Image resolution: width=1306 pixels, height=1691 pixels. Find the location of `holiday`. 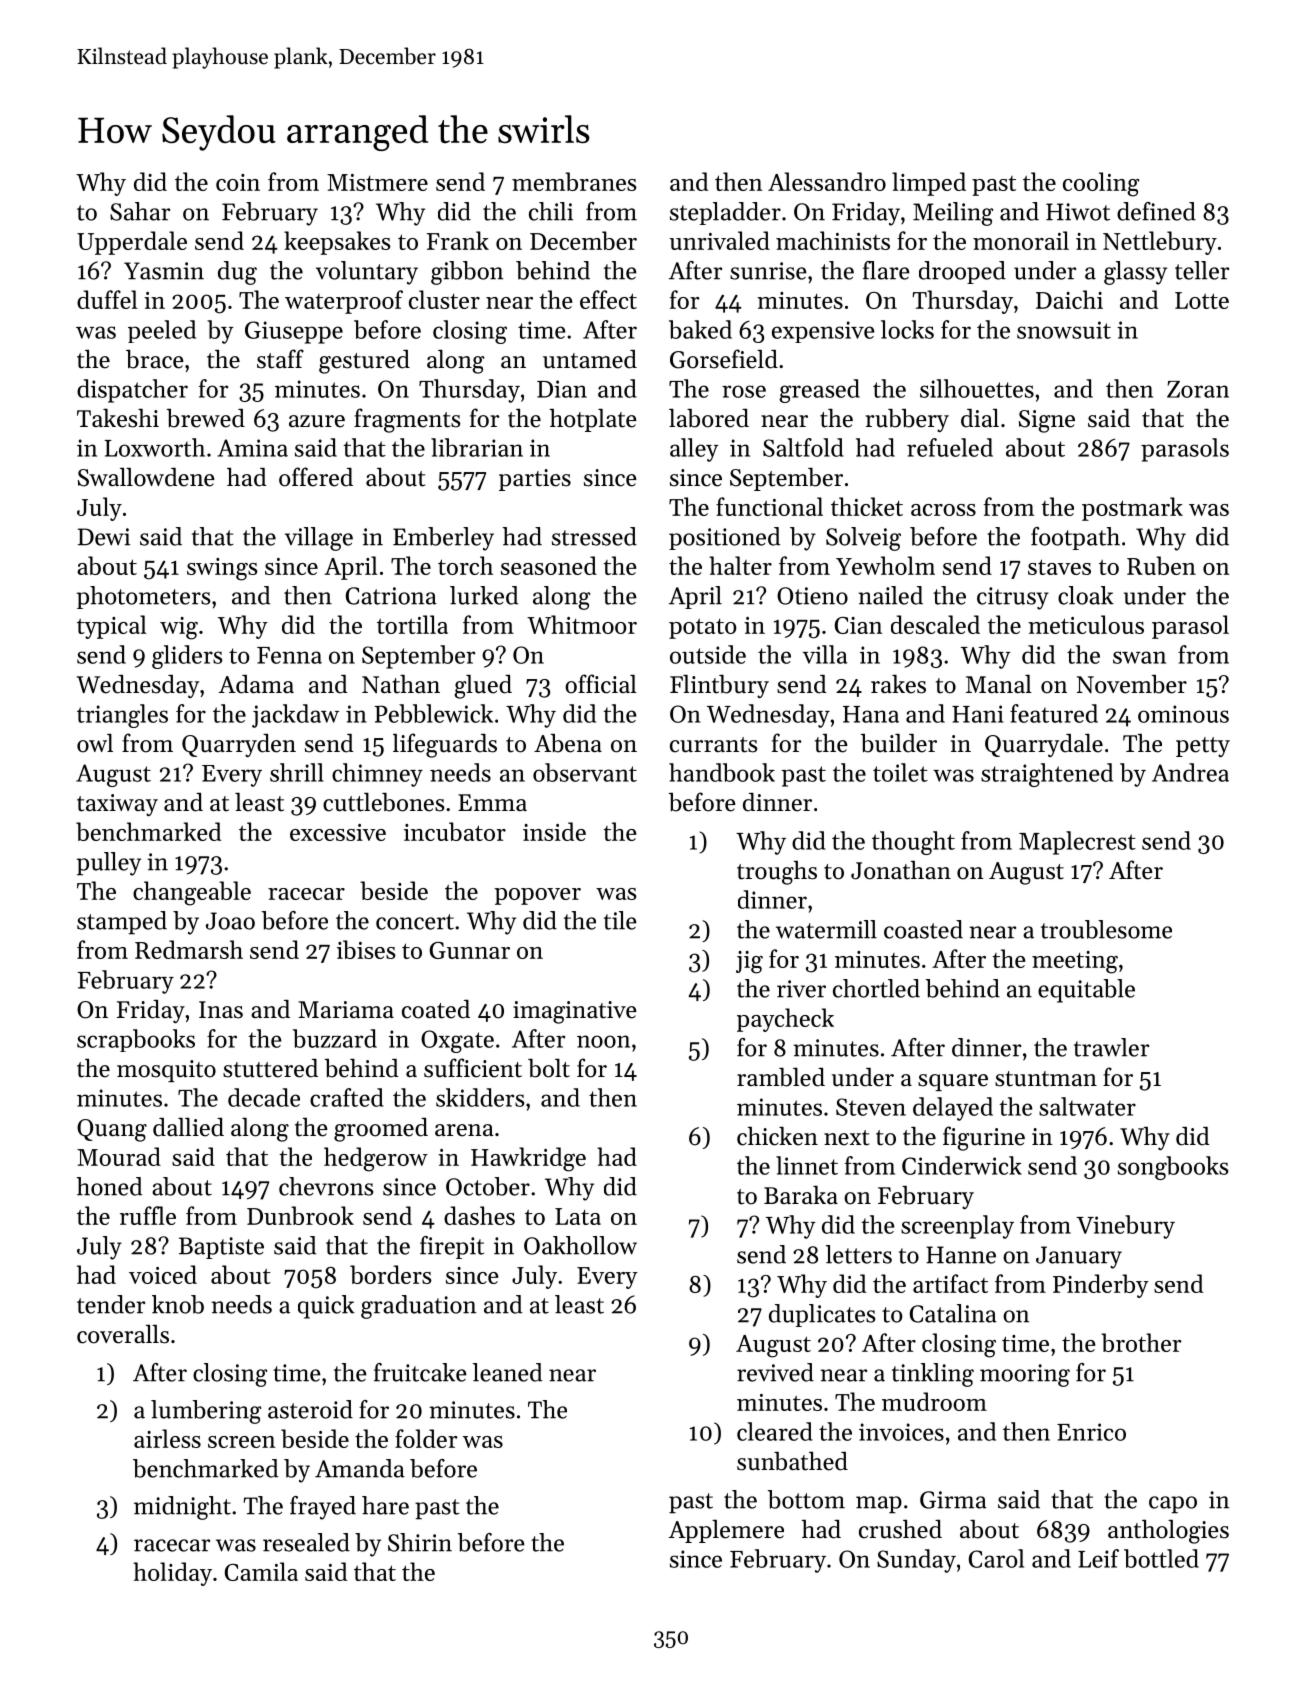

holiday is located at coordinates (172, 1574).
